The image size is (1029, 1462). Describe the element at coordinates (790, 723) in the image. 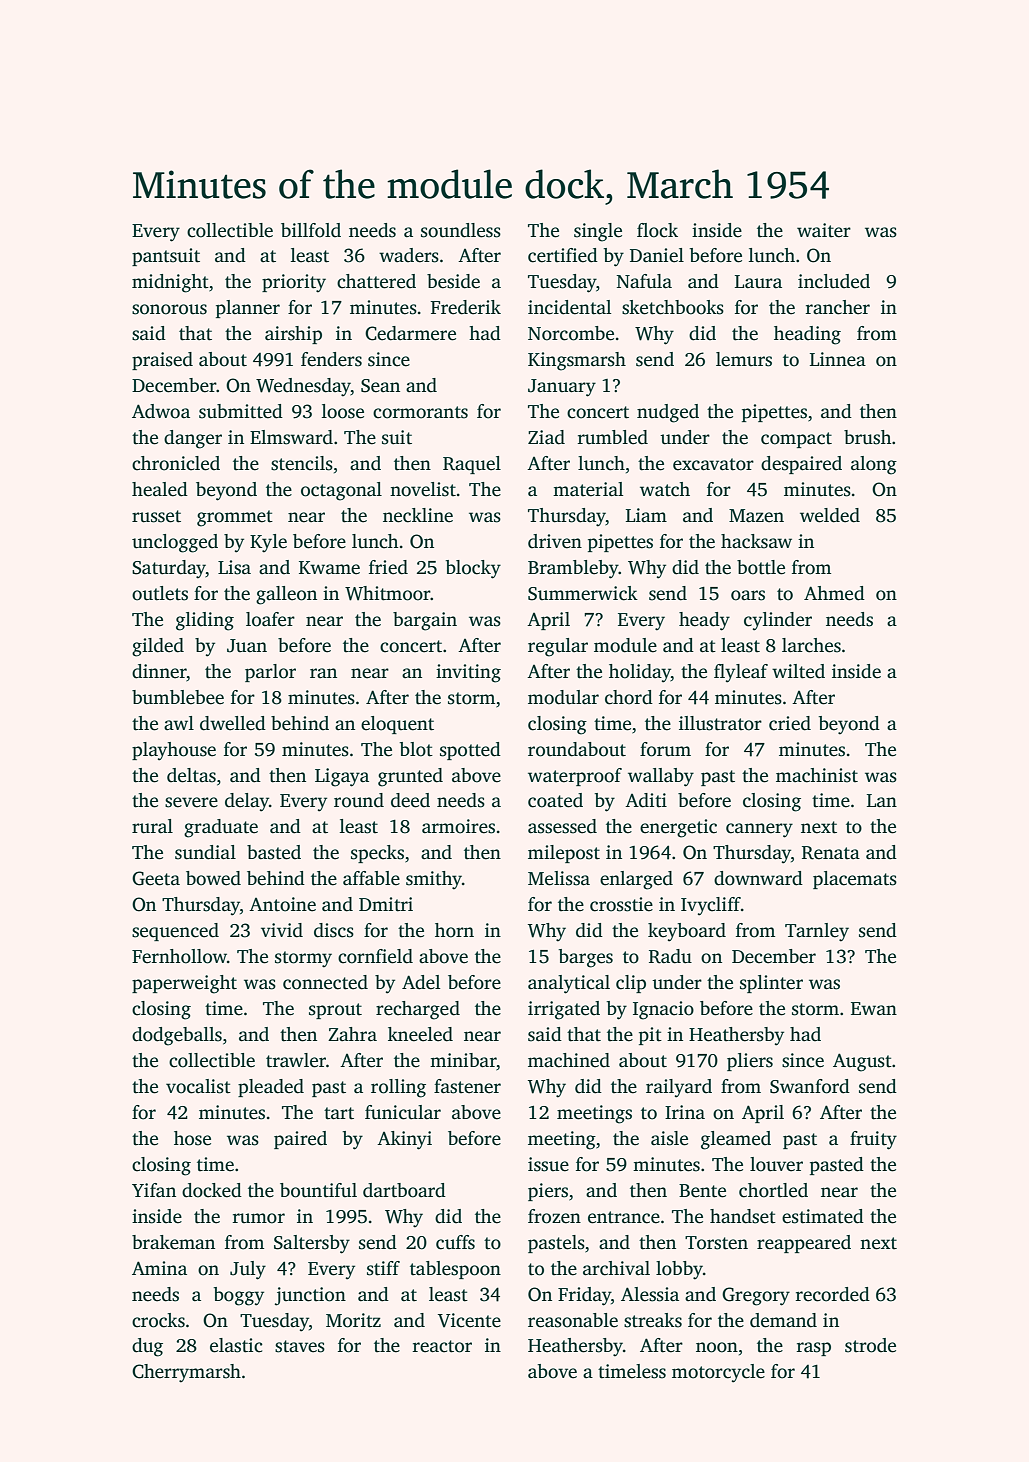

I see `cried` at that location.
